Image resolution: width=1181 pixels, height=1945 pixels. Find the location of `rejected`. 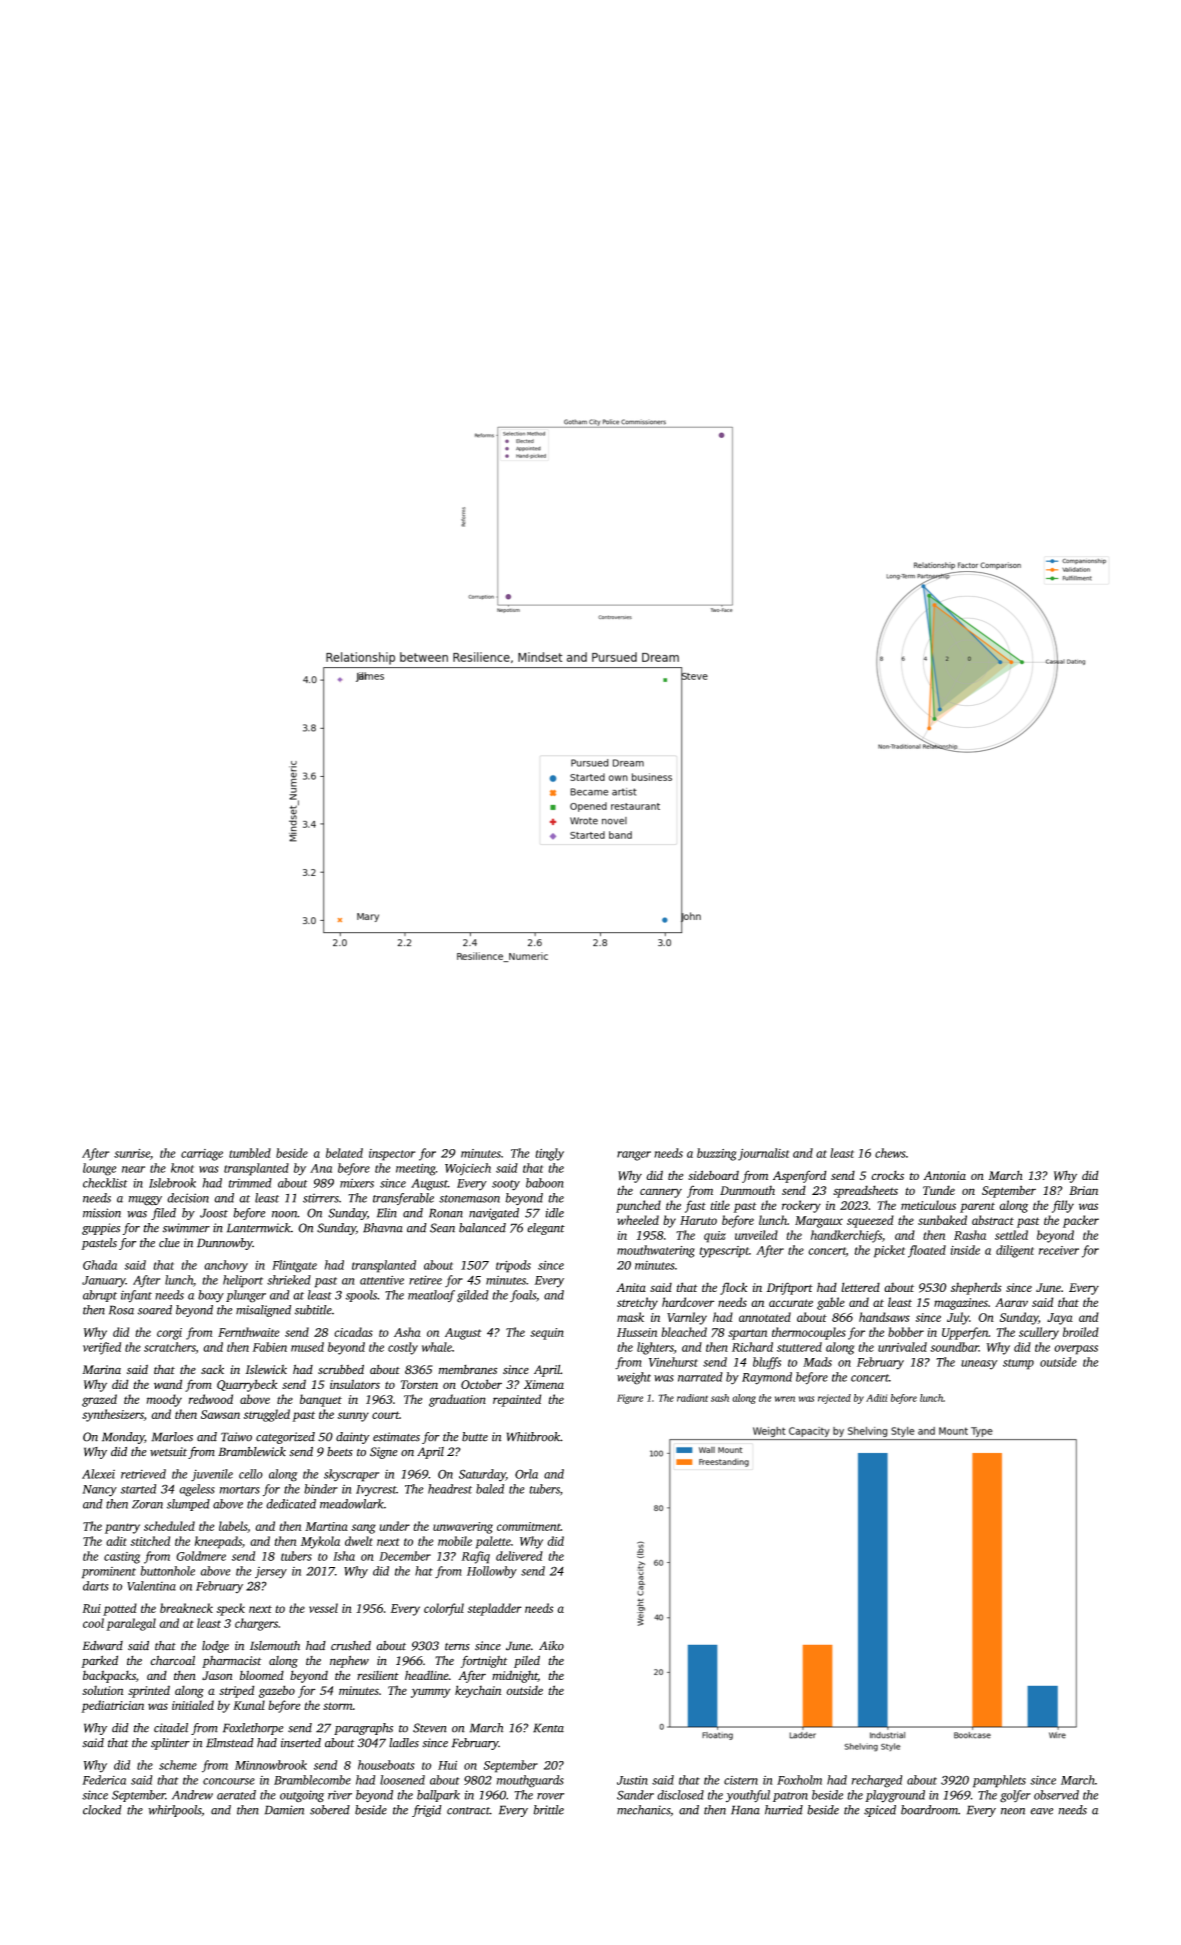

rejected is located at coordinates (834, 1399).
